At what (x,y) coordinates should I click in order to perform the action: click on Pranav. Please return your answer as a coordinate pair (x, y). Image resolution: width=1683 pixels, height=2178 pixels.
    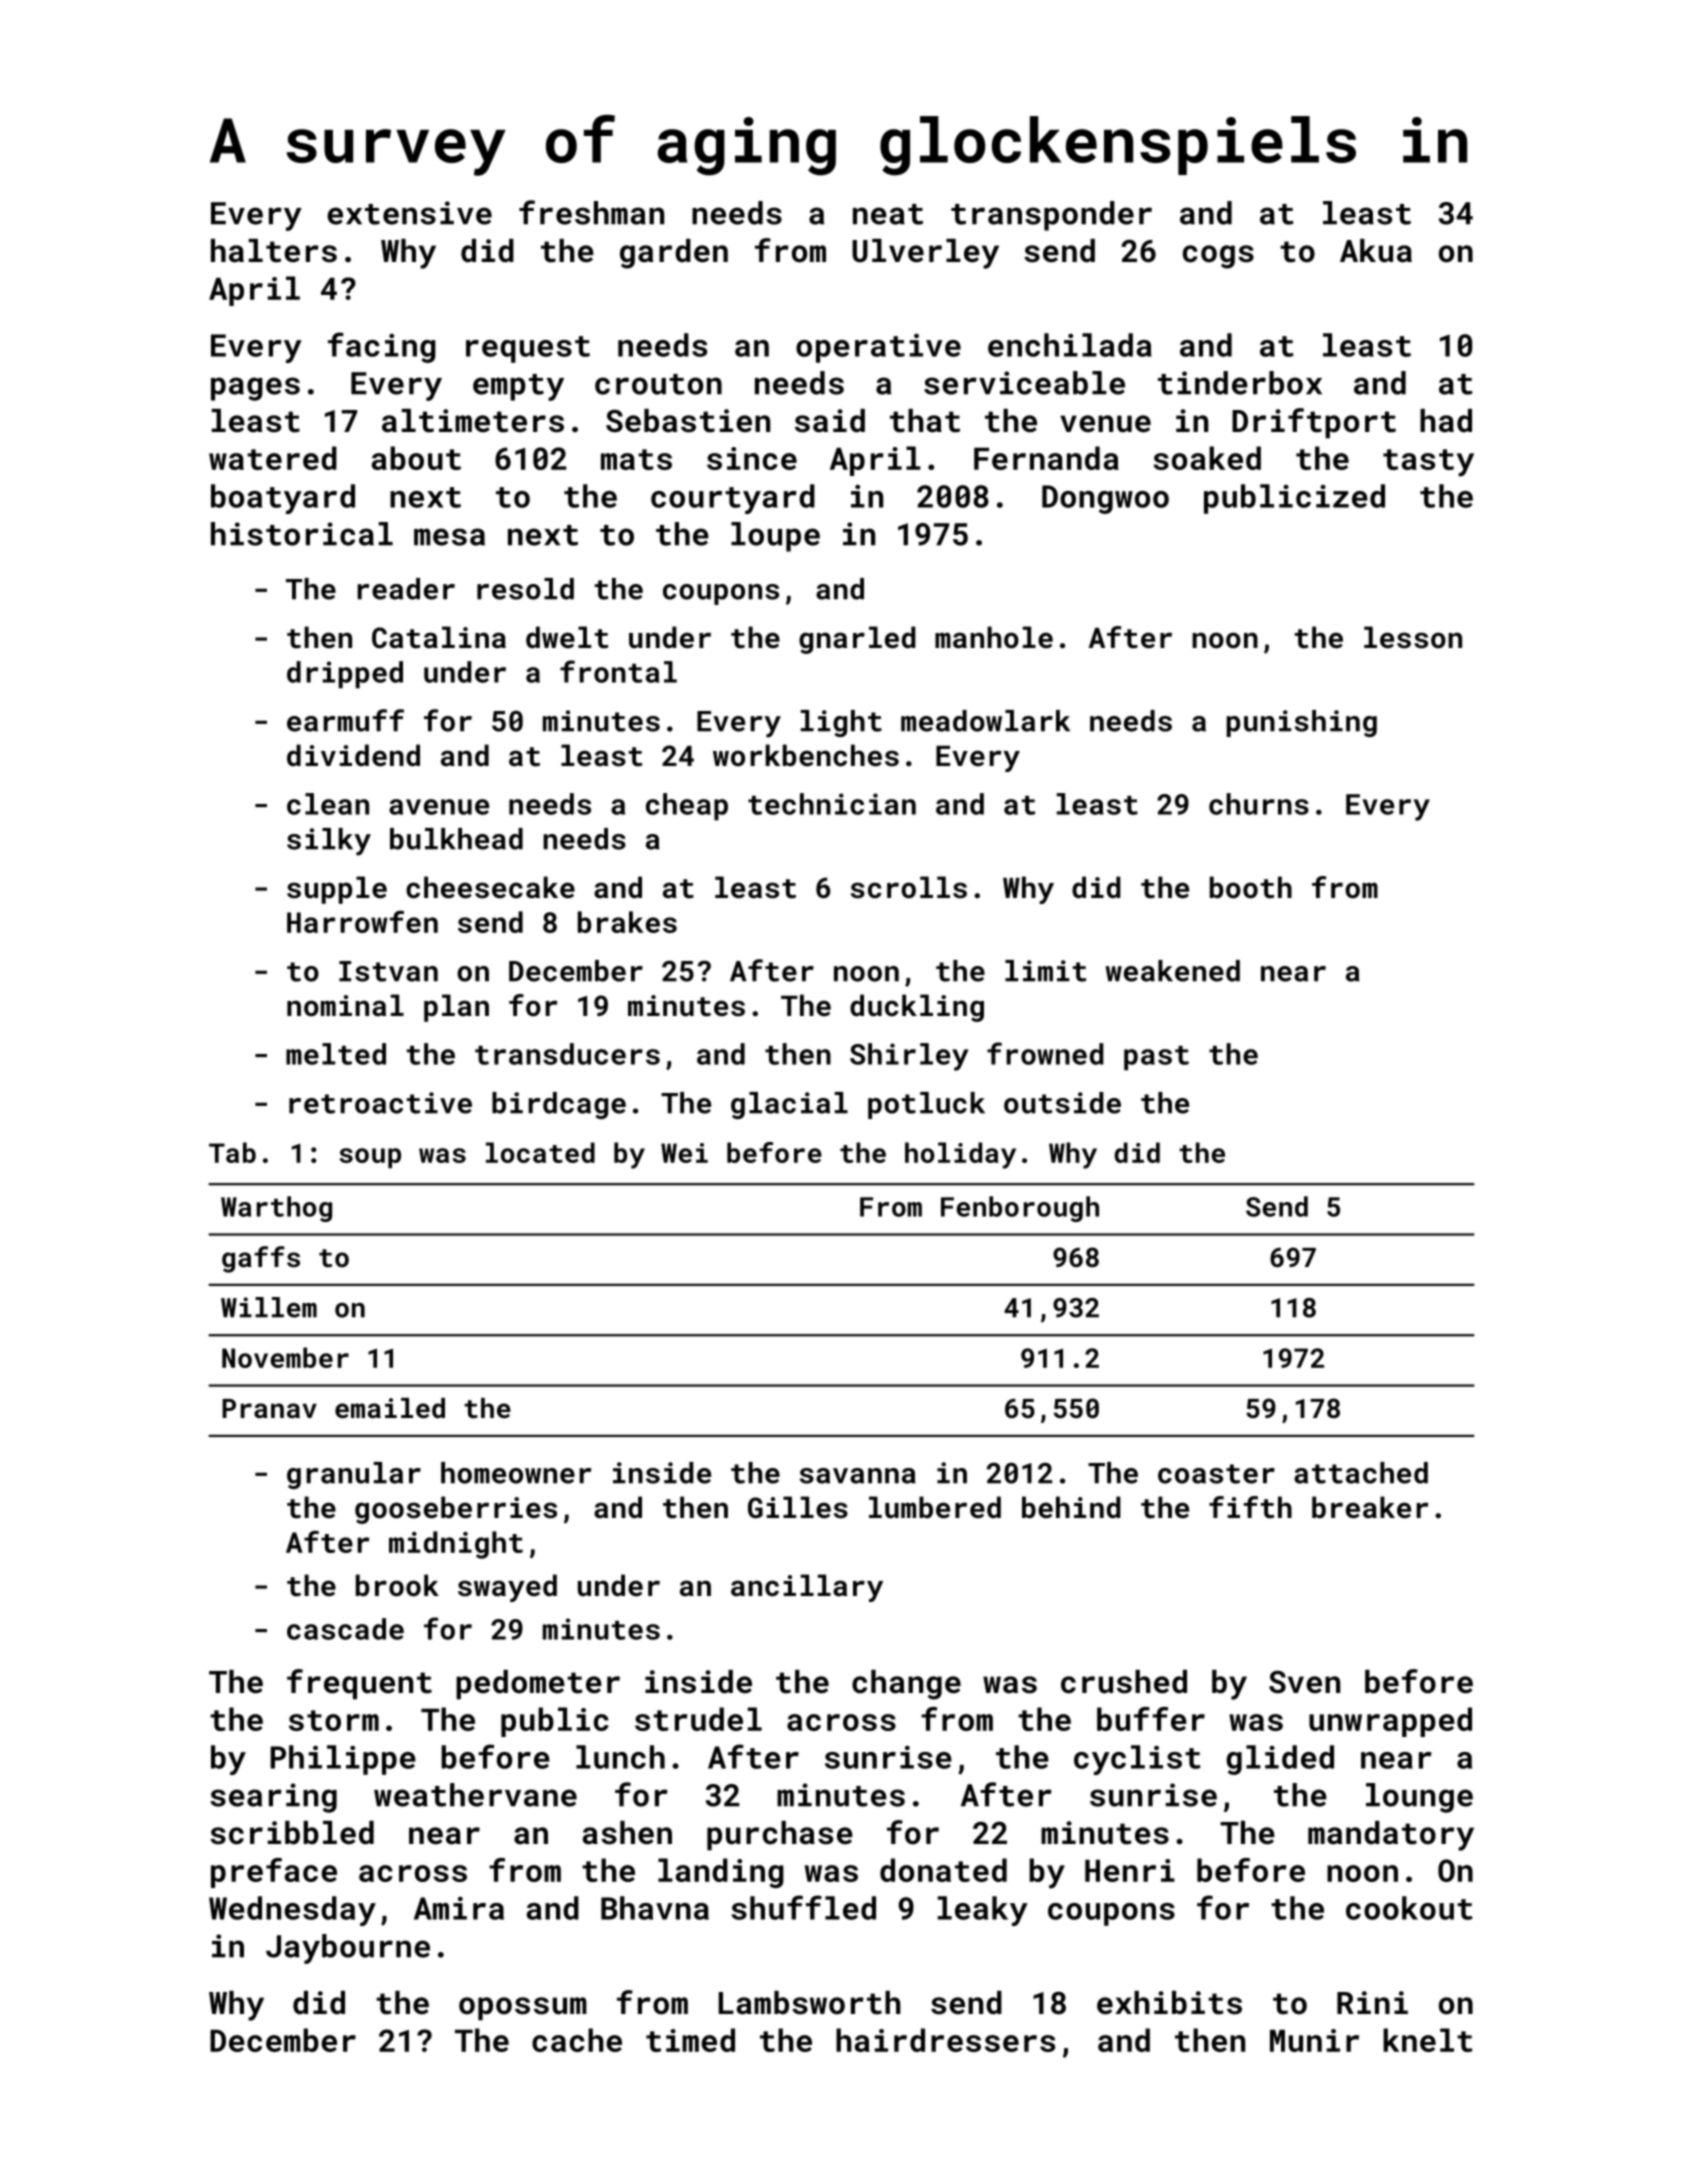
    Looking at the image, I should click on (269, 1408).
